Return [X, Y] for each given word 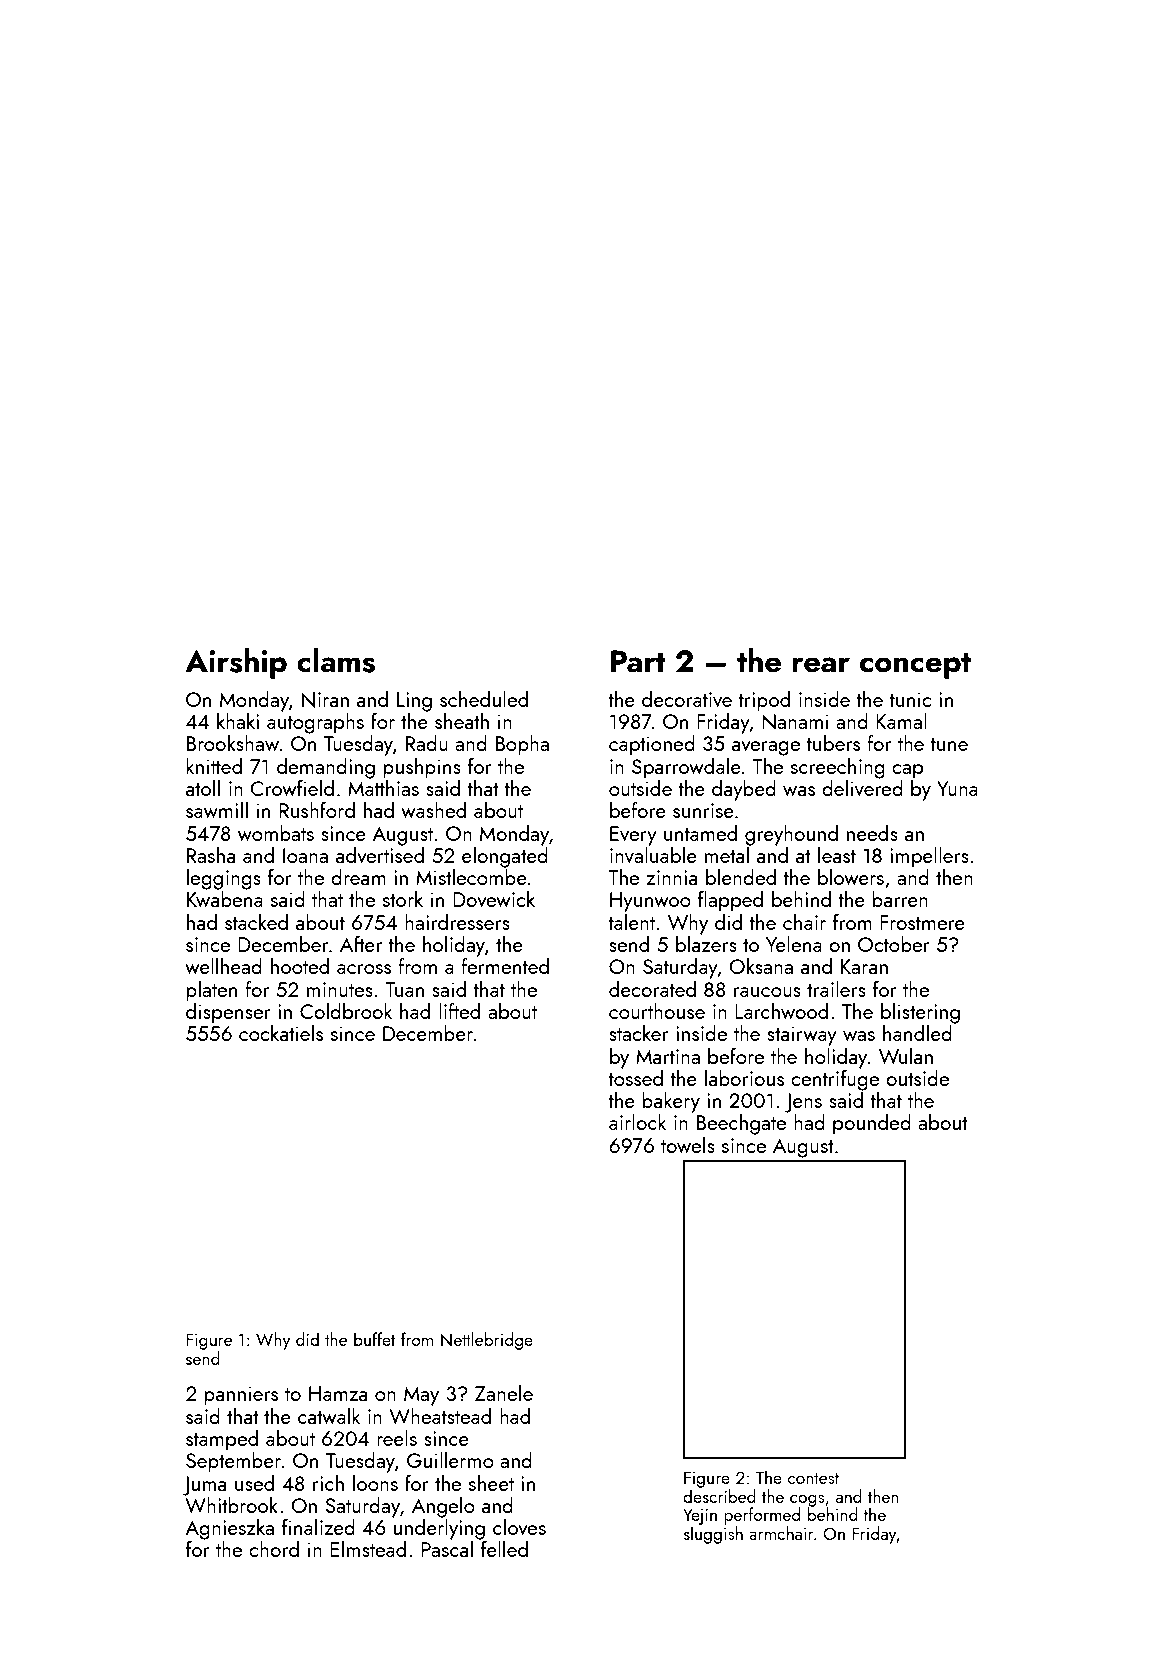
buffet [374, 1339]
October [894, 943]
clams [336, 660]
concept [915, 666]
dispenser [228, 1013]
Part [638, 661]
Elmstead [368, 1549]
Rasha [211, 855]
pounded [872, 1124]
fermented [505, 965]
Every [633, 836]
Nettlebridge [487, 1341]
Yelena [794, 943]
